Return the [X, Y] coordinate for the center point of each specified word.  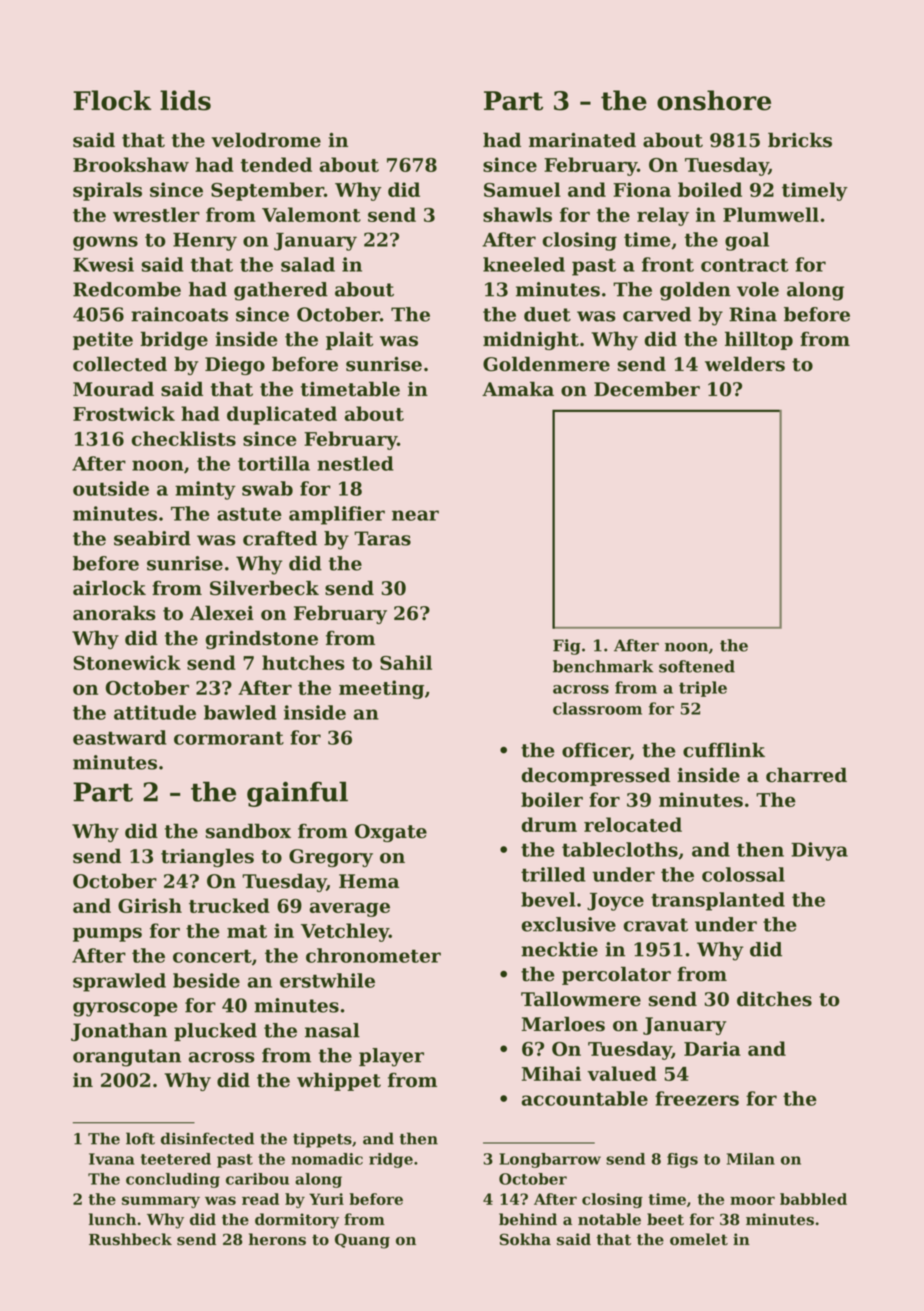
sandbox [248, 831]
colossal [743, 874]
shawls [517, 214]
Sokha [525, 1239]
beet [665, 1219]
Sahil [406, 662]
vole [758, 289]
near [415, 515]
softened [697, 666]
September [267, 191]
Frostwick [124, 413]
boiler [552, 799]
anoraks [114, 613]
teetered [176, 1159]
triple [703, 689]
